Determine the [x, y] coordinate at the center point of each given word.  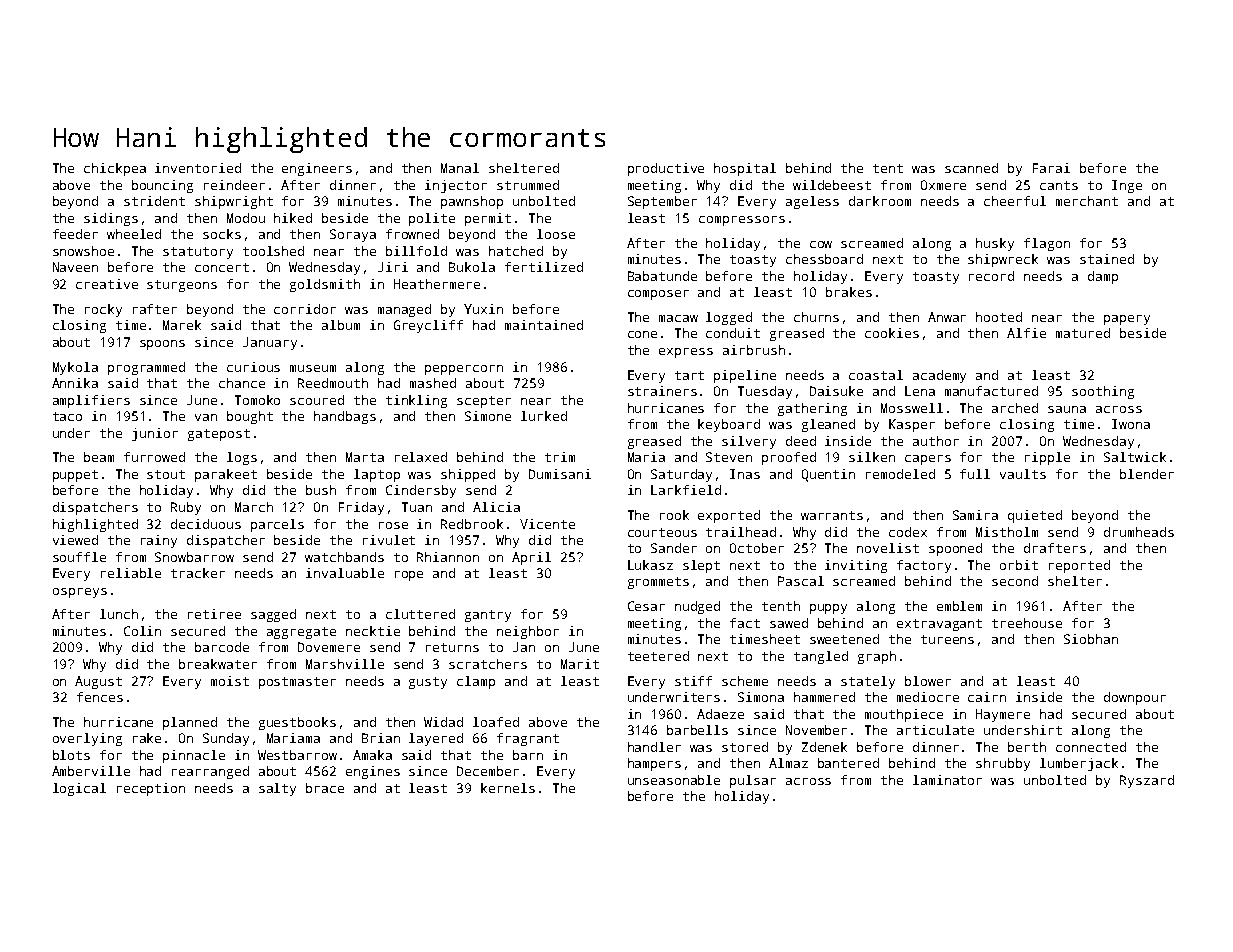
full [975, 474]
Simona [761, 697]
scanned [971, 168]
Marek [182, 325]
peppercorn [464, 370]
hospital [745, 169]
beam [99, 457]
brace [325, 788]
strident [154, 201]
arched [1015, 408]
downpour [1135, 698]
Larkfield [686, 490]
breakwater [218, 664]
